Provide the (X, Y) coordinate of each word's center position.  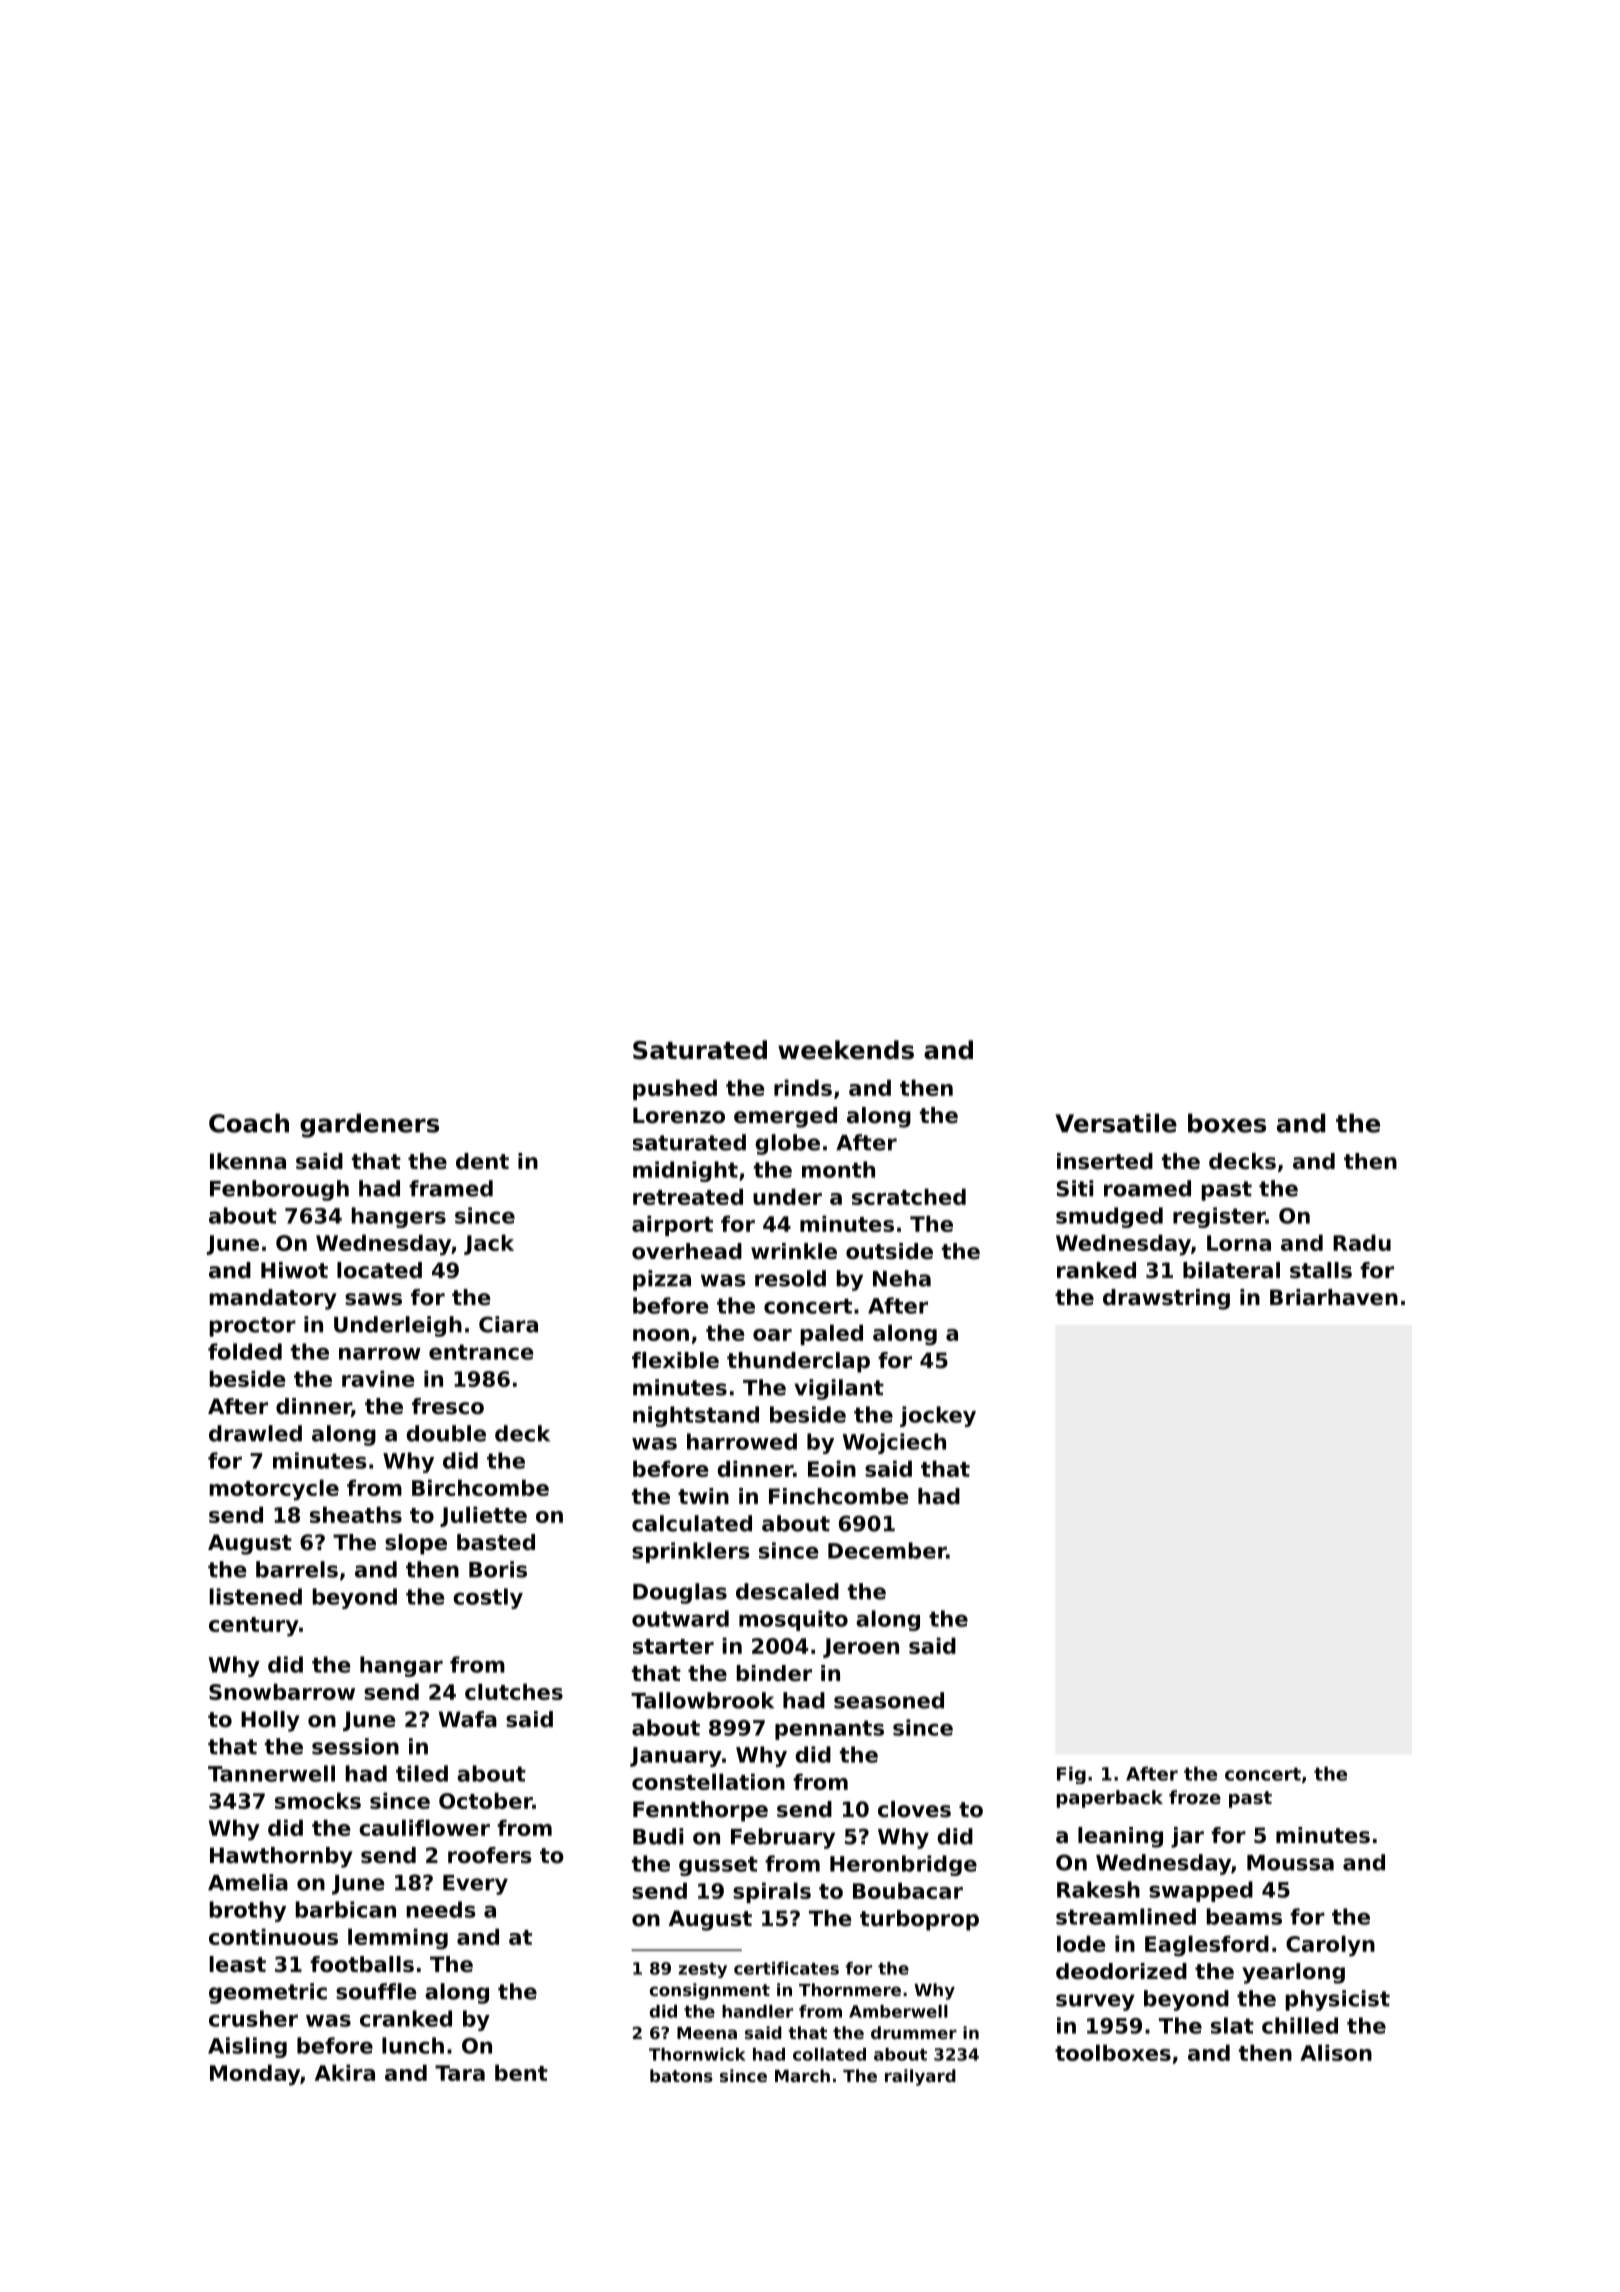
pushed (675, 1089)
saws (373, 1299)
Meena (707, 2033)
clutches (514, 1691)
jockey (938, 1416)
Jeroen (861, 1648)
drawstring (1166, 1299)
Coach (249, 1123)
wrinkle (794, 1251)
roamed (1147, 1188)
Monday (255, 2075)
